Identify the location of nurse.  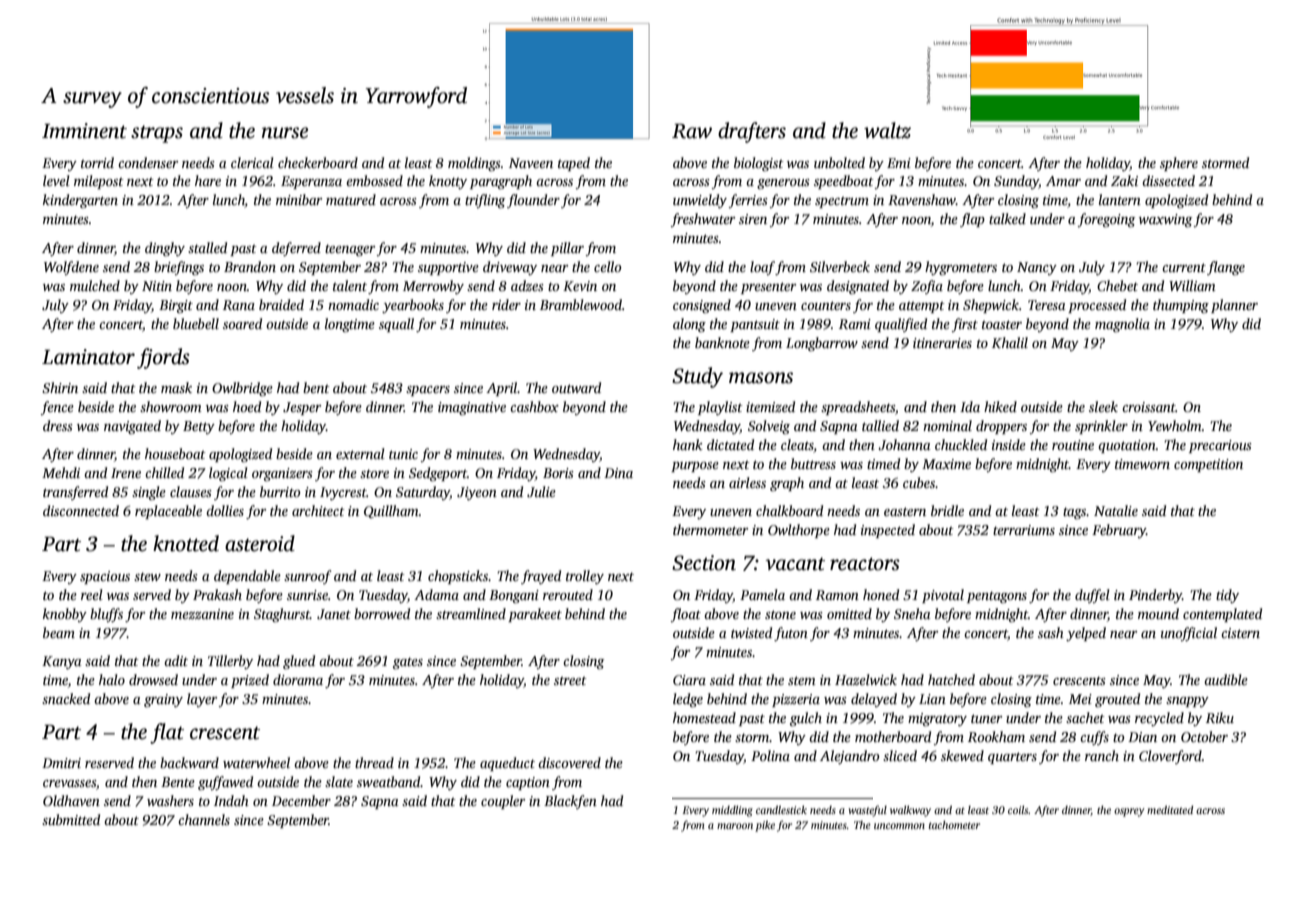
(285, 133).
